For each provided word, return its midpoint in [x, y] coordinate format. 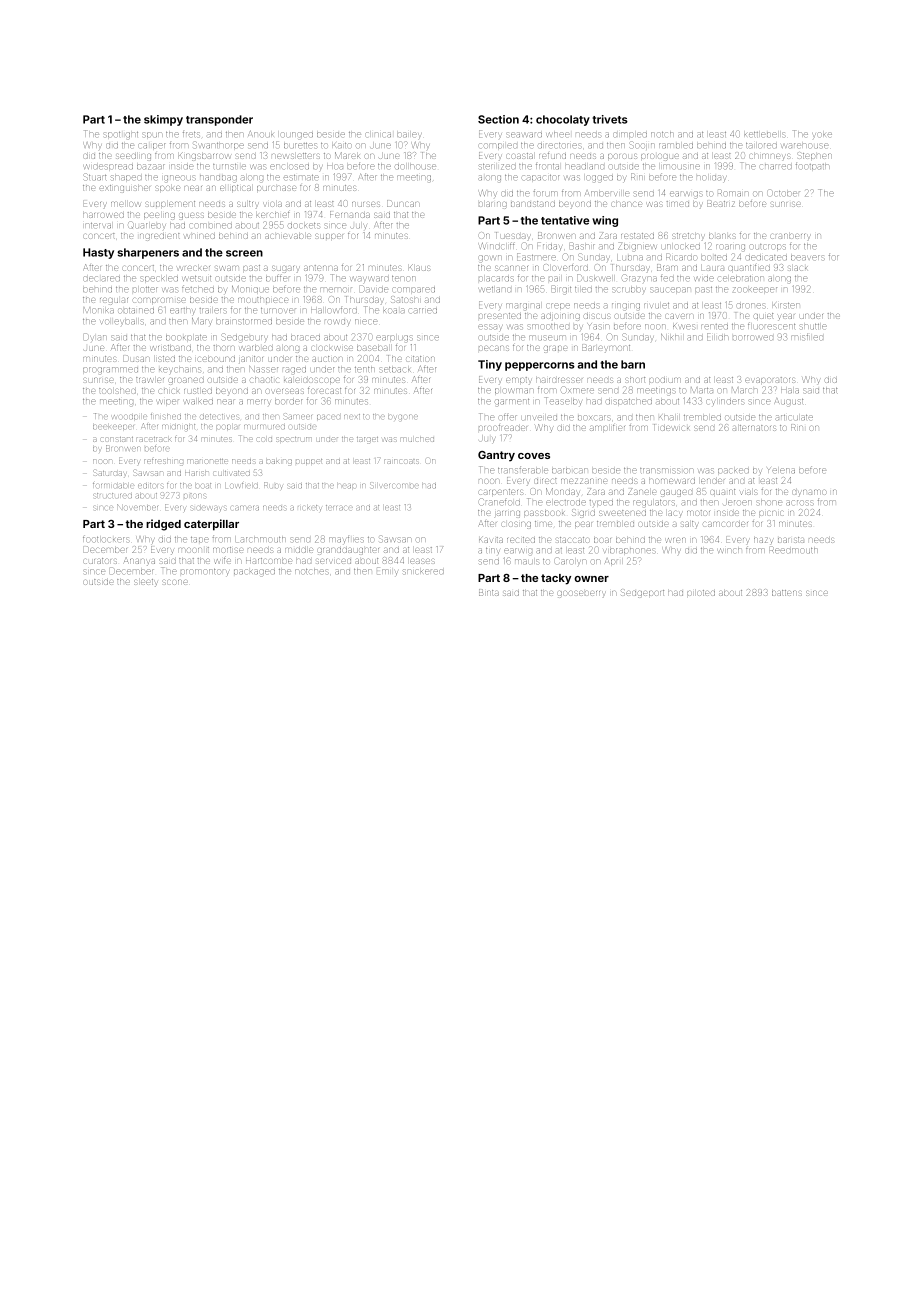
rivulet [656, 305]
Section [498, 119]
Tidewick [672, 427]
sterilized [497, 166]
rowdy [337, 322]
